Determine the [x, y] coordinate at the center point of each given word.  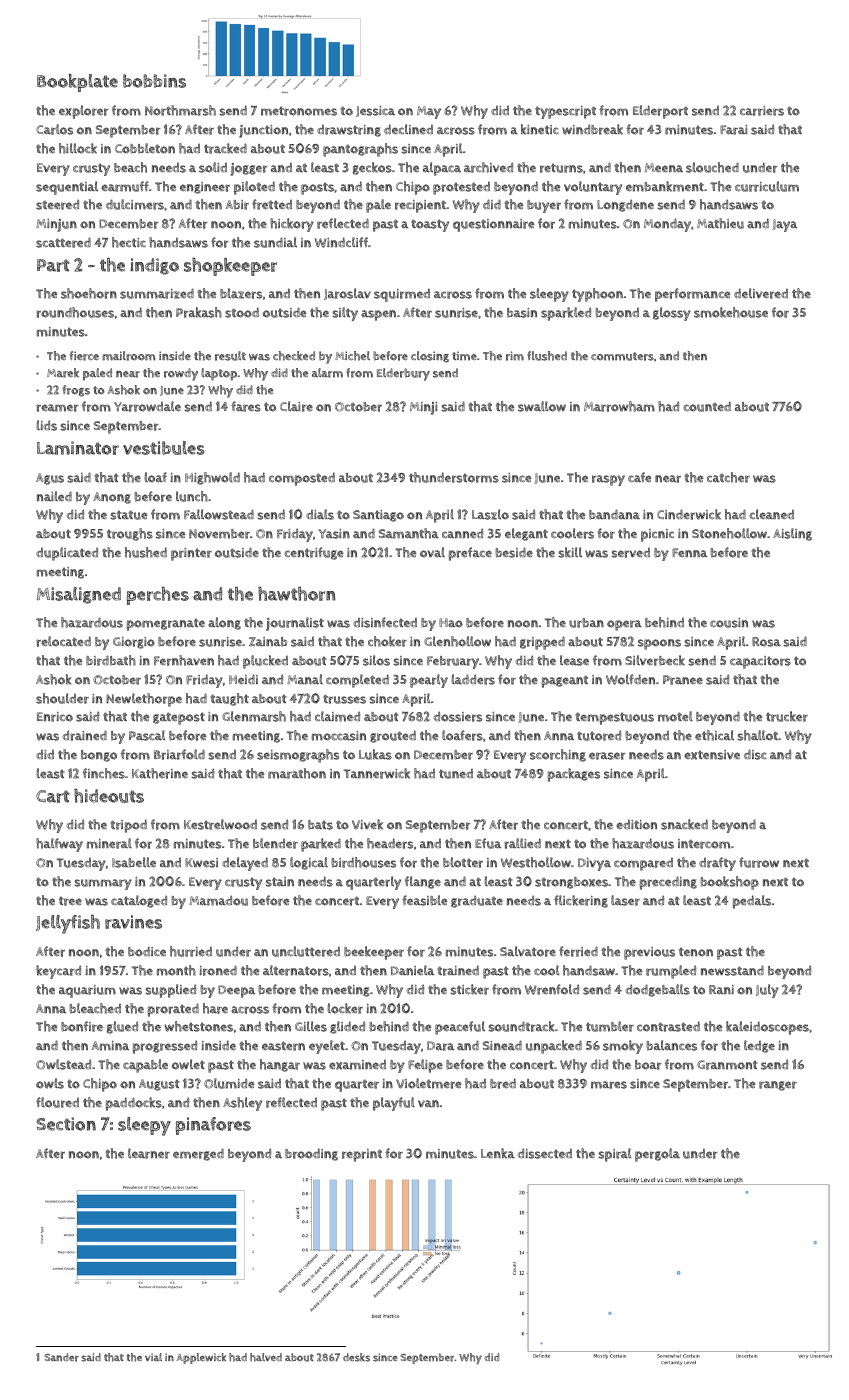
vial [153, 1357]
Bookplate [77, 83]
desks [356, 1357]
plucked [265, 662]
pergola [657, 1155]
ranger [778, 1086]
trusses [344, 699]
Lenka [498, 1153]
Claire [296, 406]
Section [66, 1124]
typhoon [597, 295]
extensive [712, 755]
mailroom [128, 356]
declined [408, 129]
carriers [762, 111]
